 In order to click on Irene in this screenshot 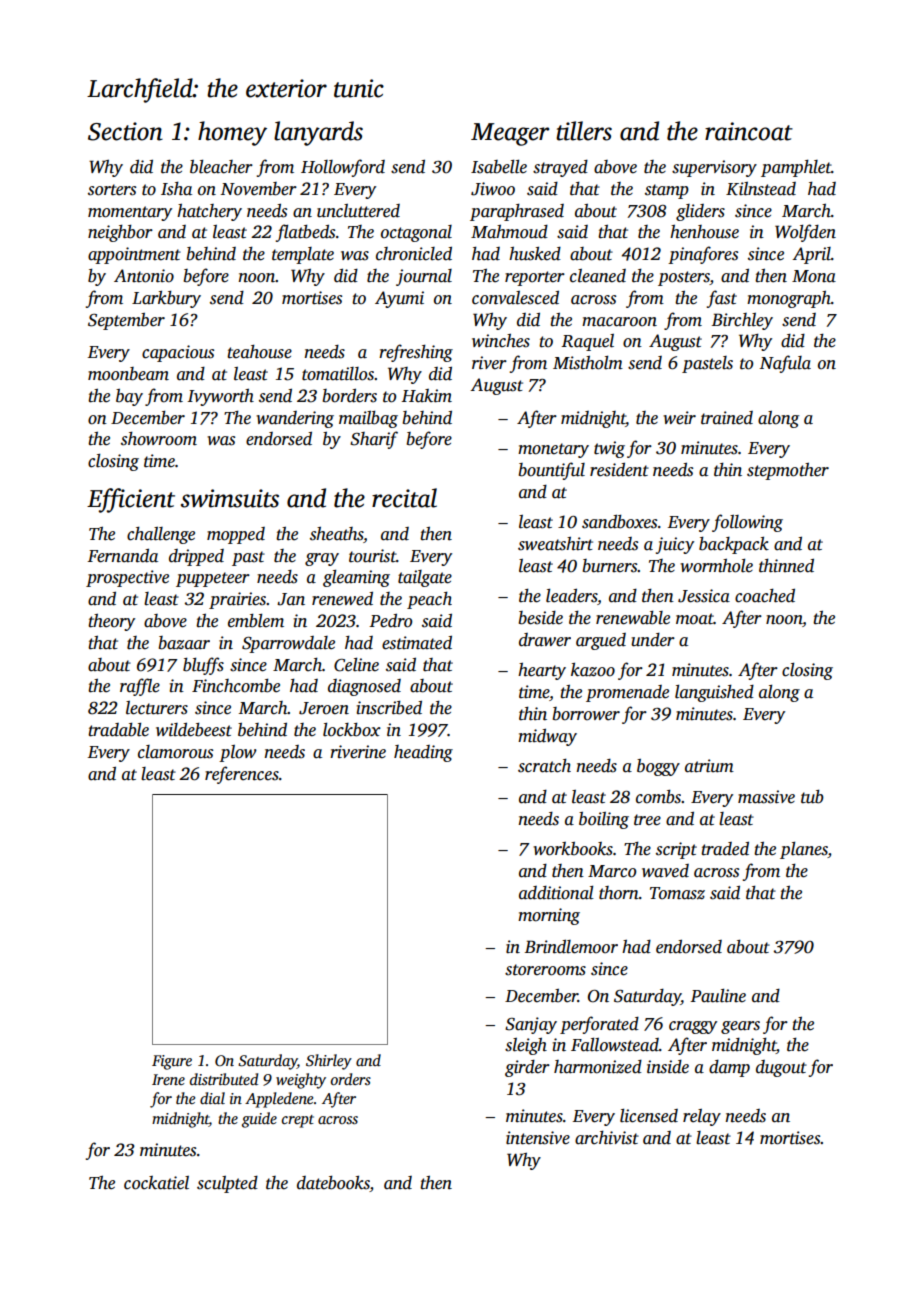, I will do `click(168, 1079)`.
